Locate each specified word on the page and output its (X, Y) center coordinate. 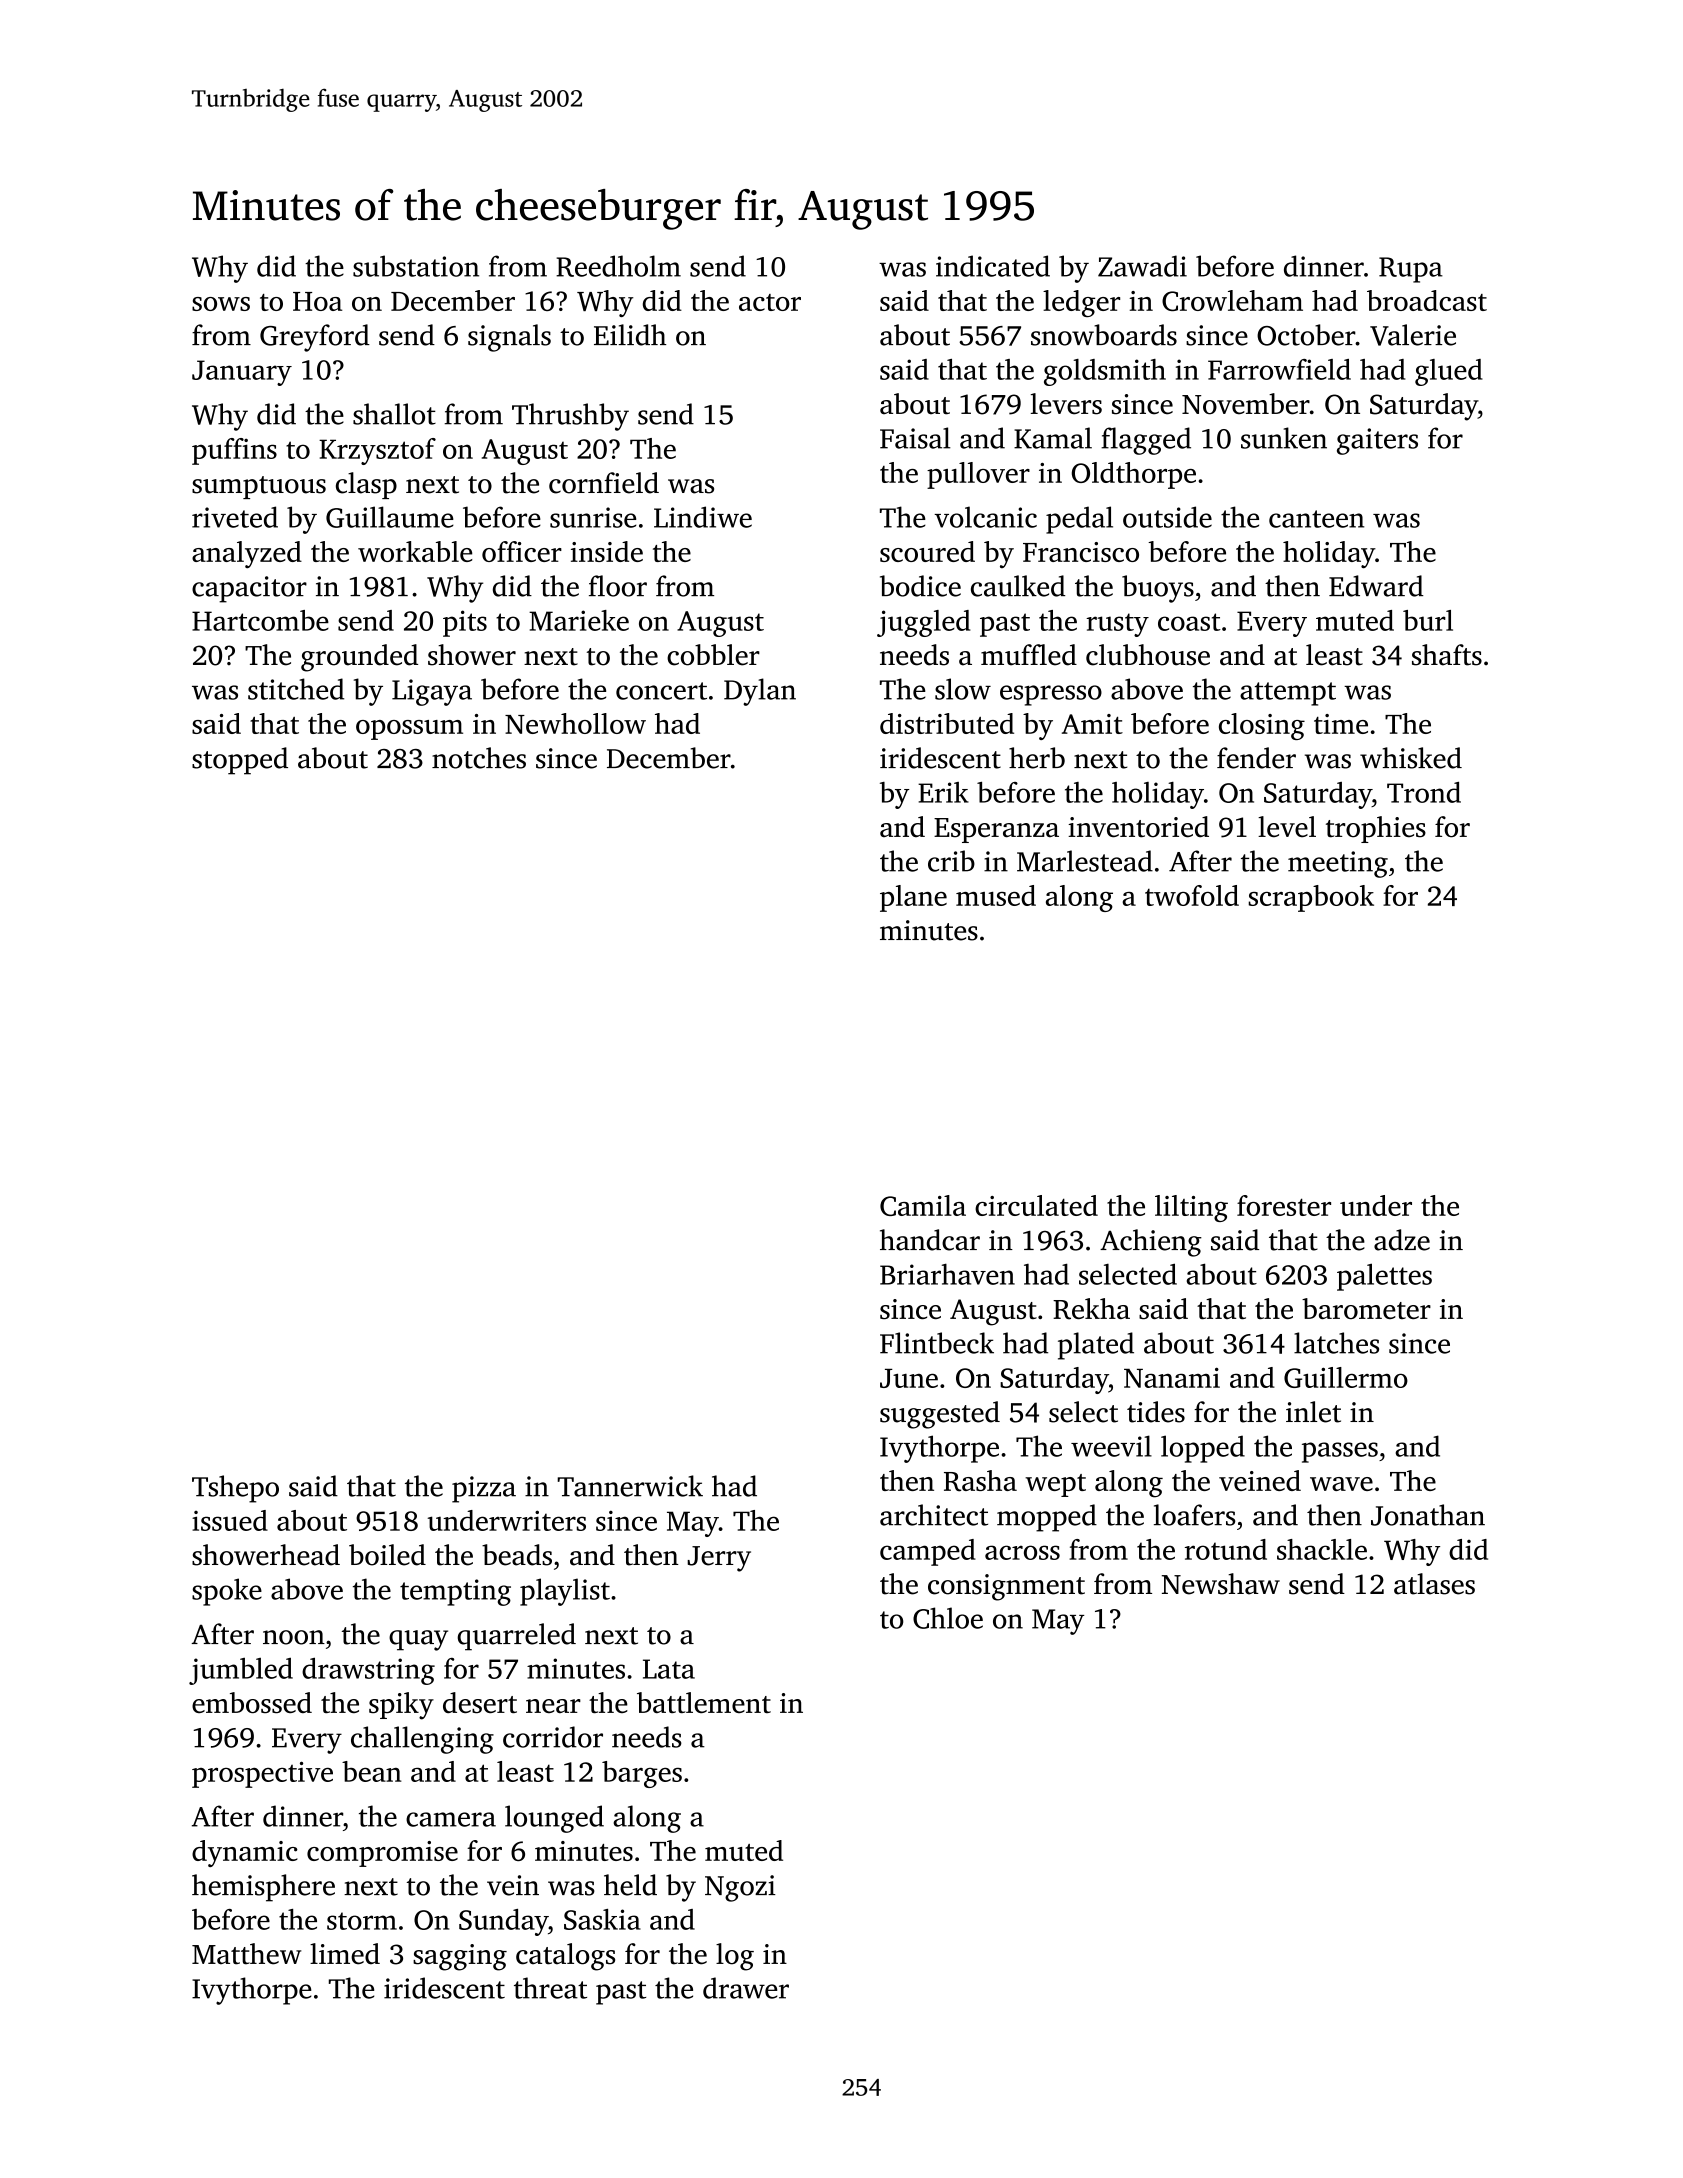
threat (550, 1988)
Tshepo (235, 1489)
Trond (1424, 792)
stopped (240, 761)
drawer (746, 1988)
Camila (923, 1205)
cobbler (713, 655)
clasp (366, 485)
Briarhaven (947, 1274)
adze (1402, 1240)
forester (1284, 1205)
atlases (1434, 1584)
